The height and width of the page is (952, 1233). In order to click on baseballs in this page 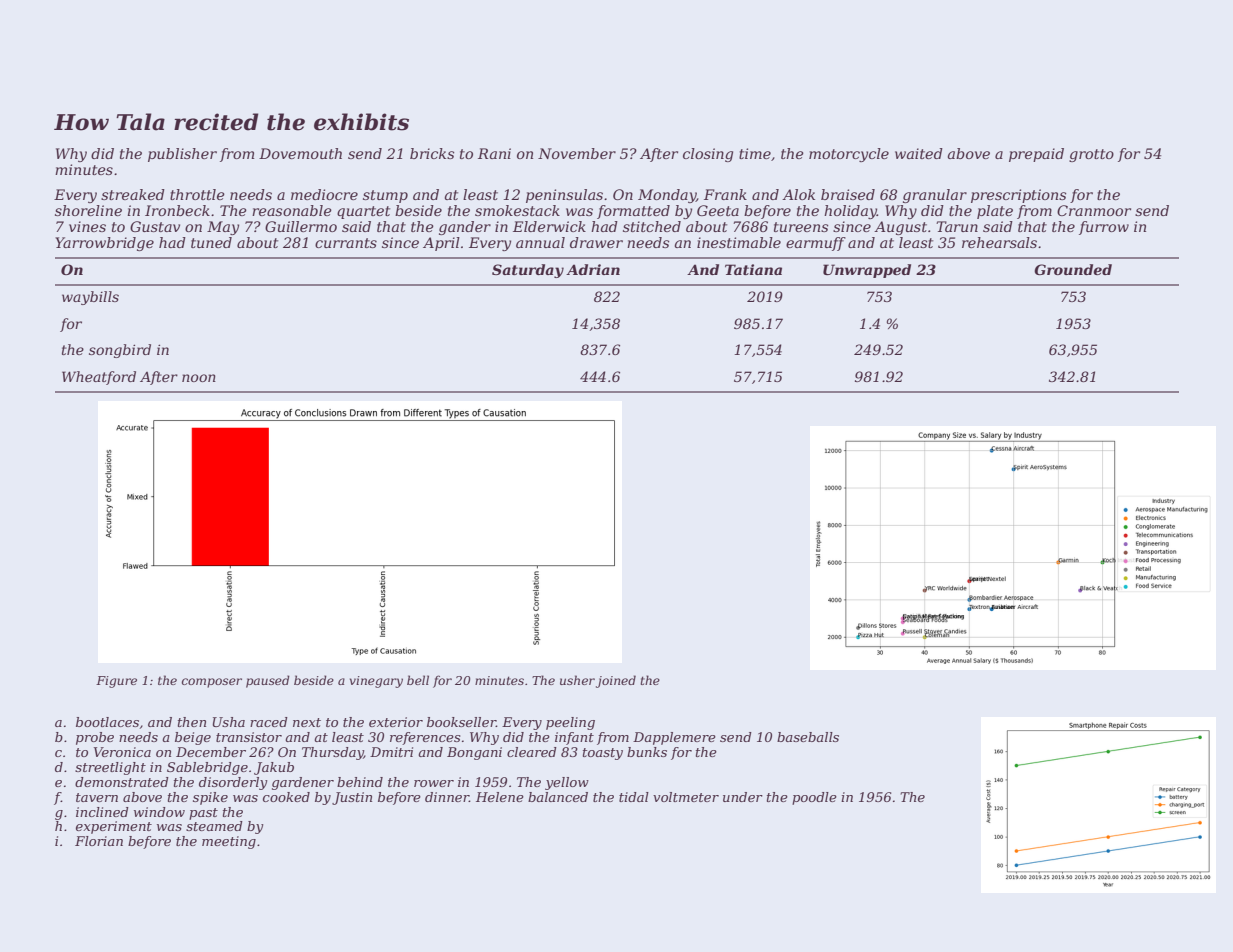, I will do `click(808, 737)`.
